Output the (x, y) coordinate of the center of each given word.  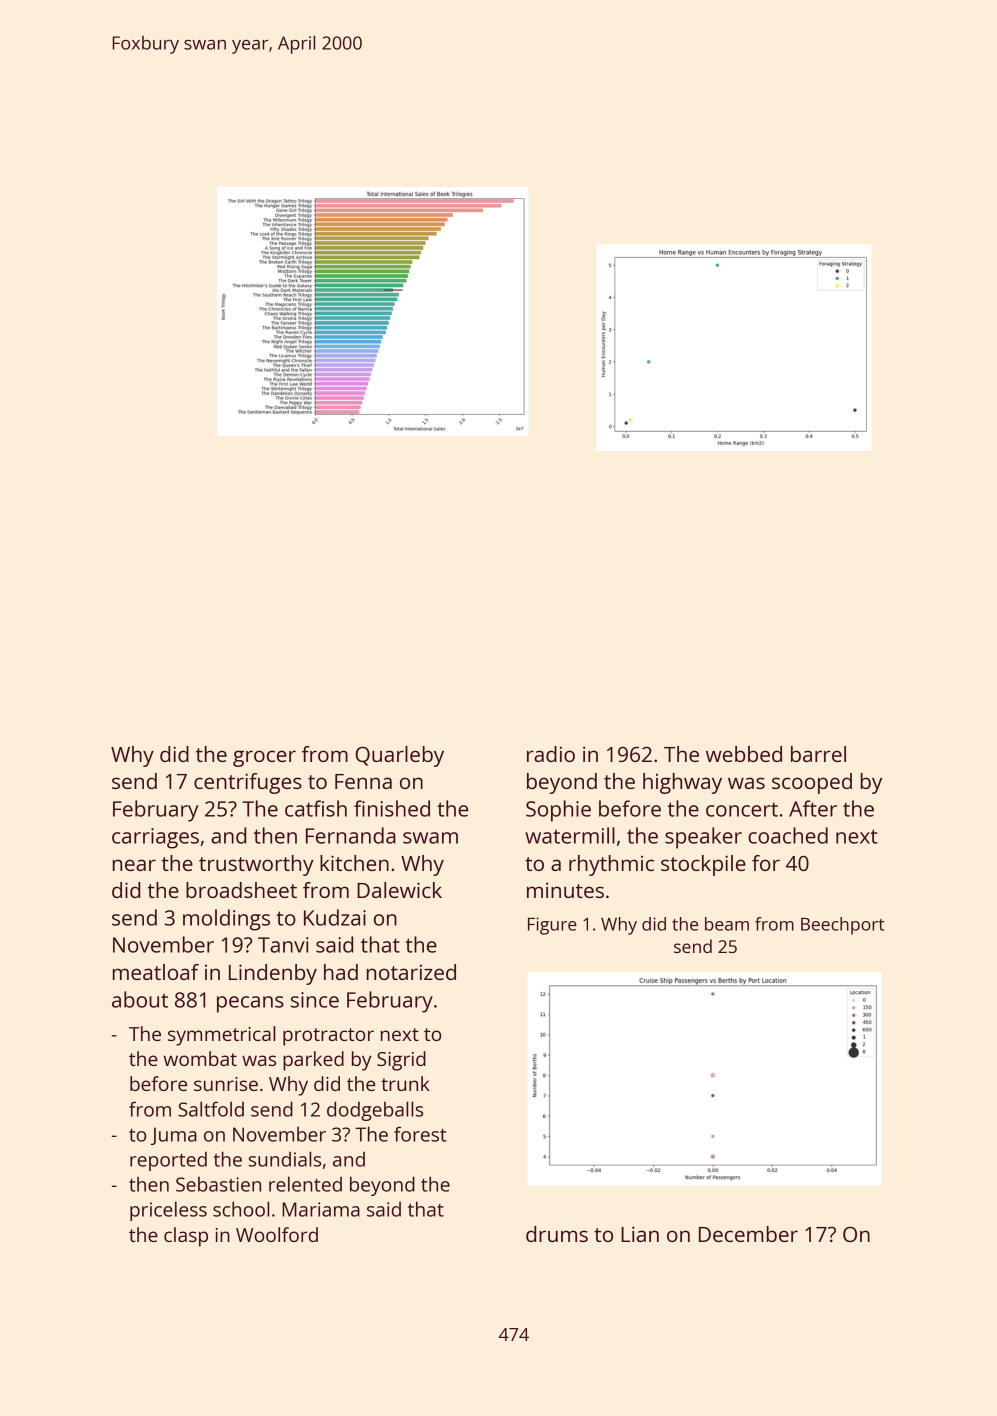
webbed (744, 754)
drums (557, 1234)
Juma (174, 1136)
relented (305, 1184)
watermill (570, 835)
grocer (264, 758)
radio (551, 754)
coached (788, 835)
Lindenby (273, 974)
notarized (411, 972)
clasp (186, 1237)
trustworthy (256, 865)
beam (727, 924)
